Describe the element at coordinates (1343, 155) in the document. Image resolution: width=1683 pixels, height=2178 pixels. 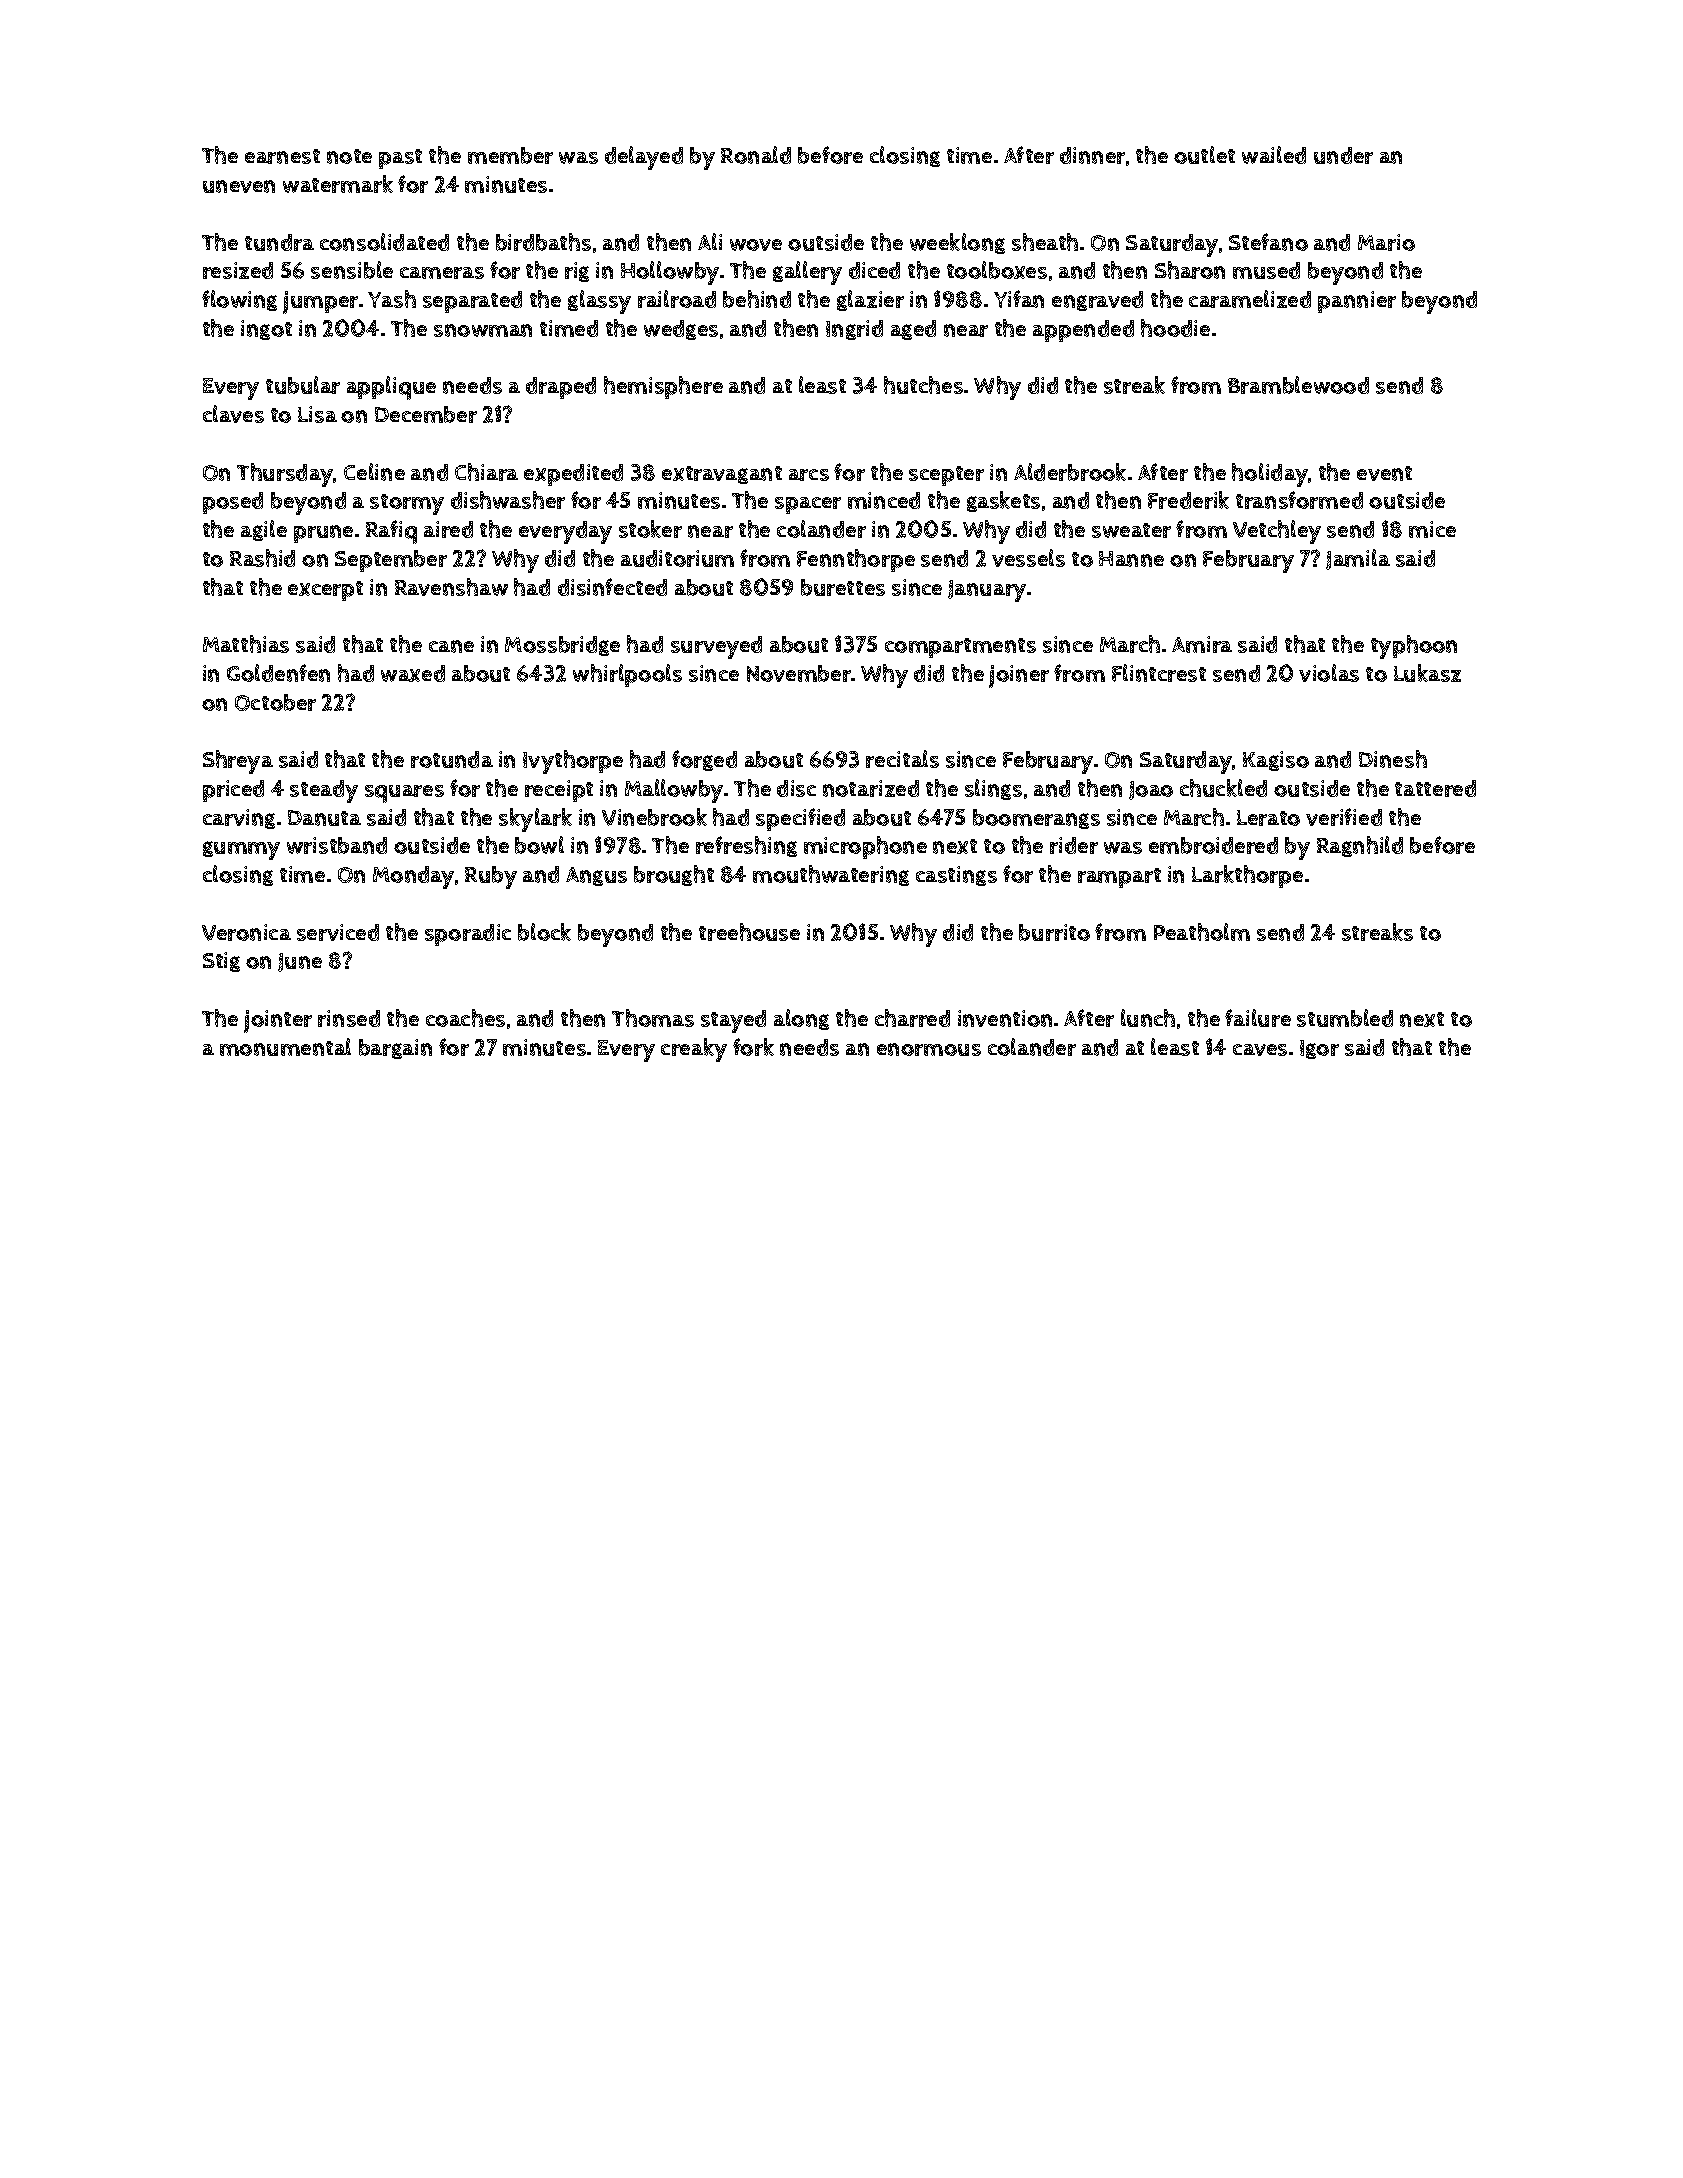
I see `under` at that location.
